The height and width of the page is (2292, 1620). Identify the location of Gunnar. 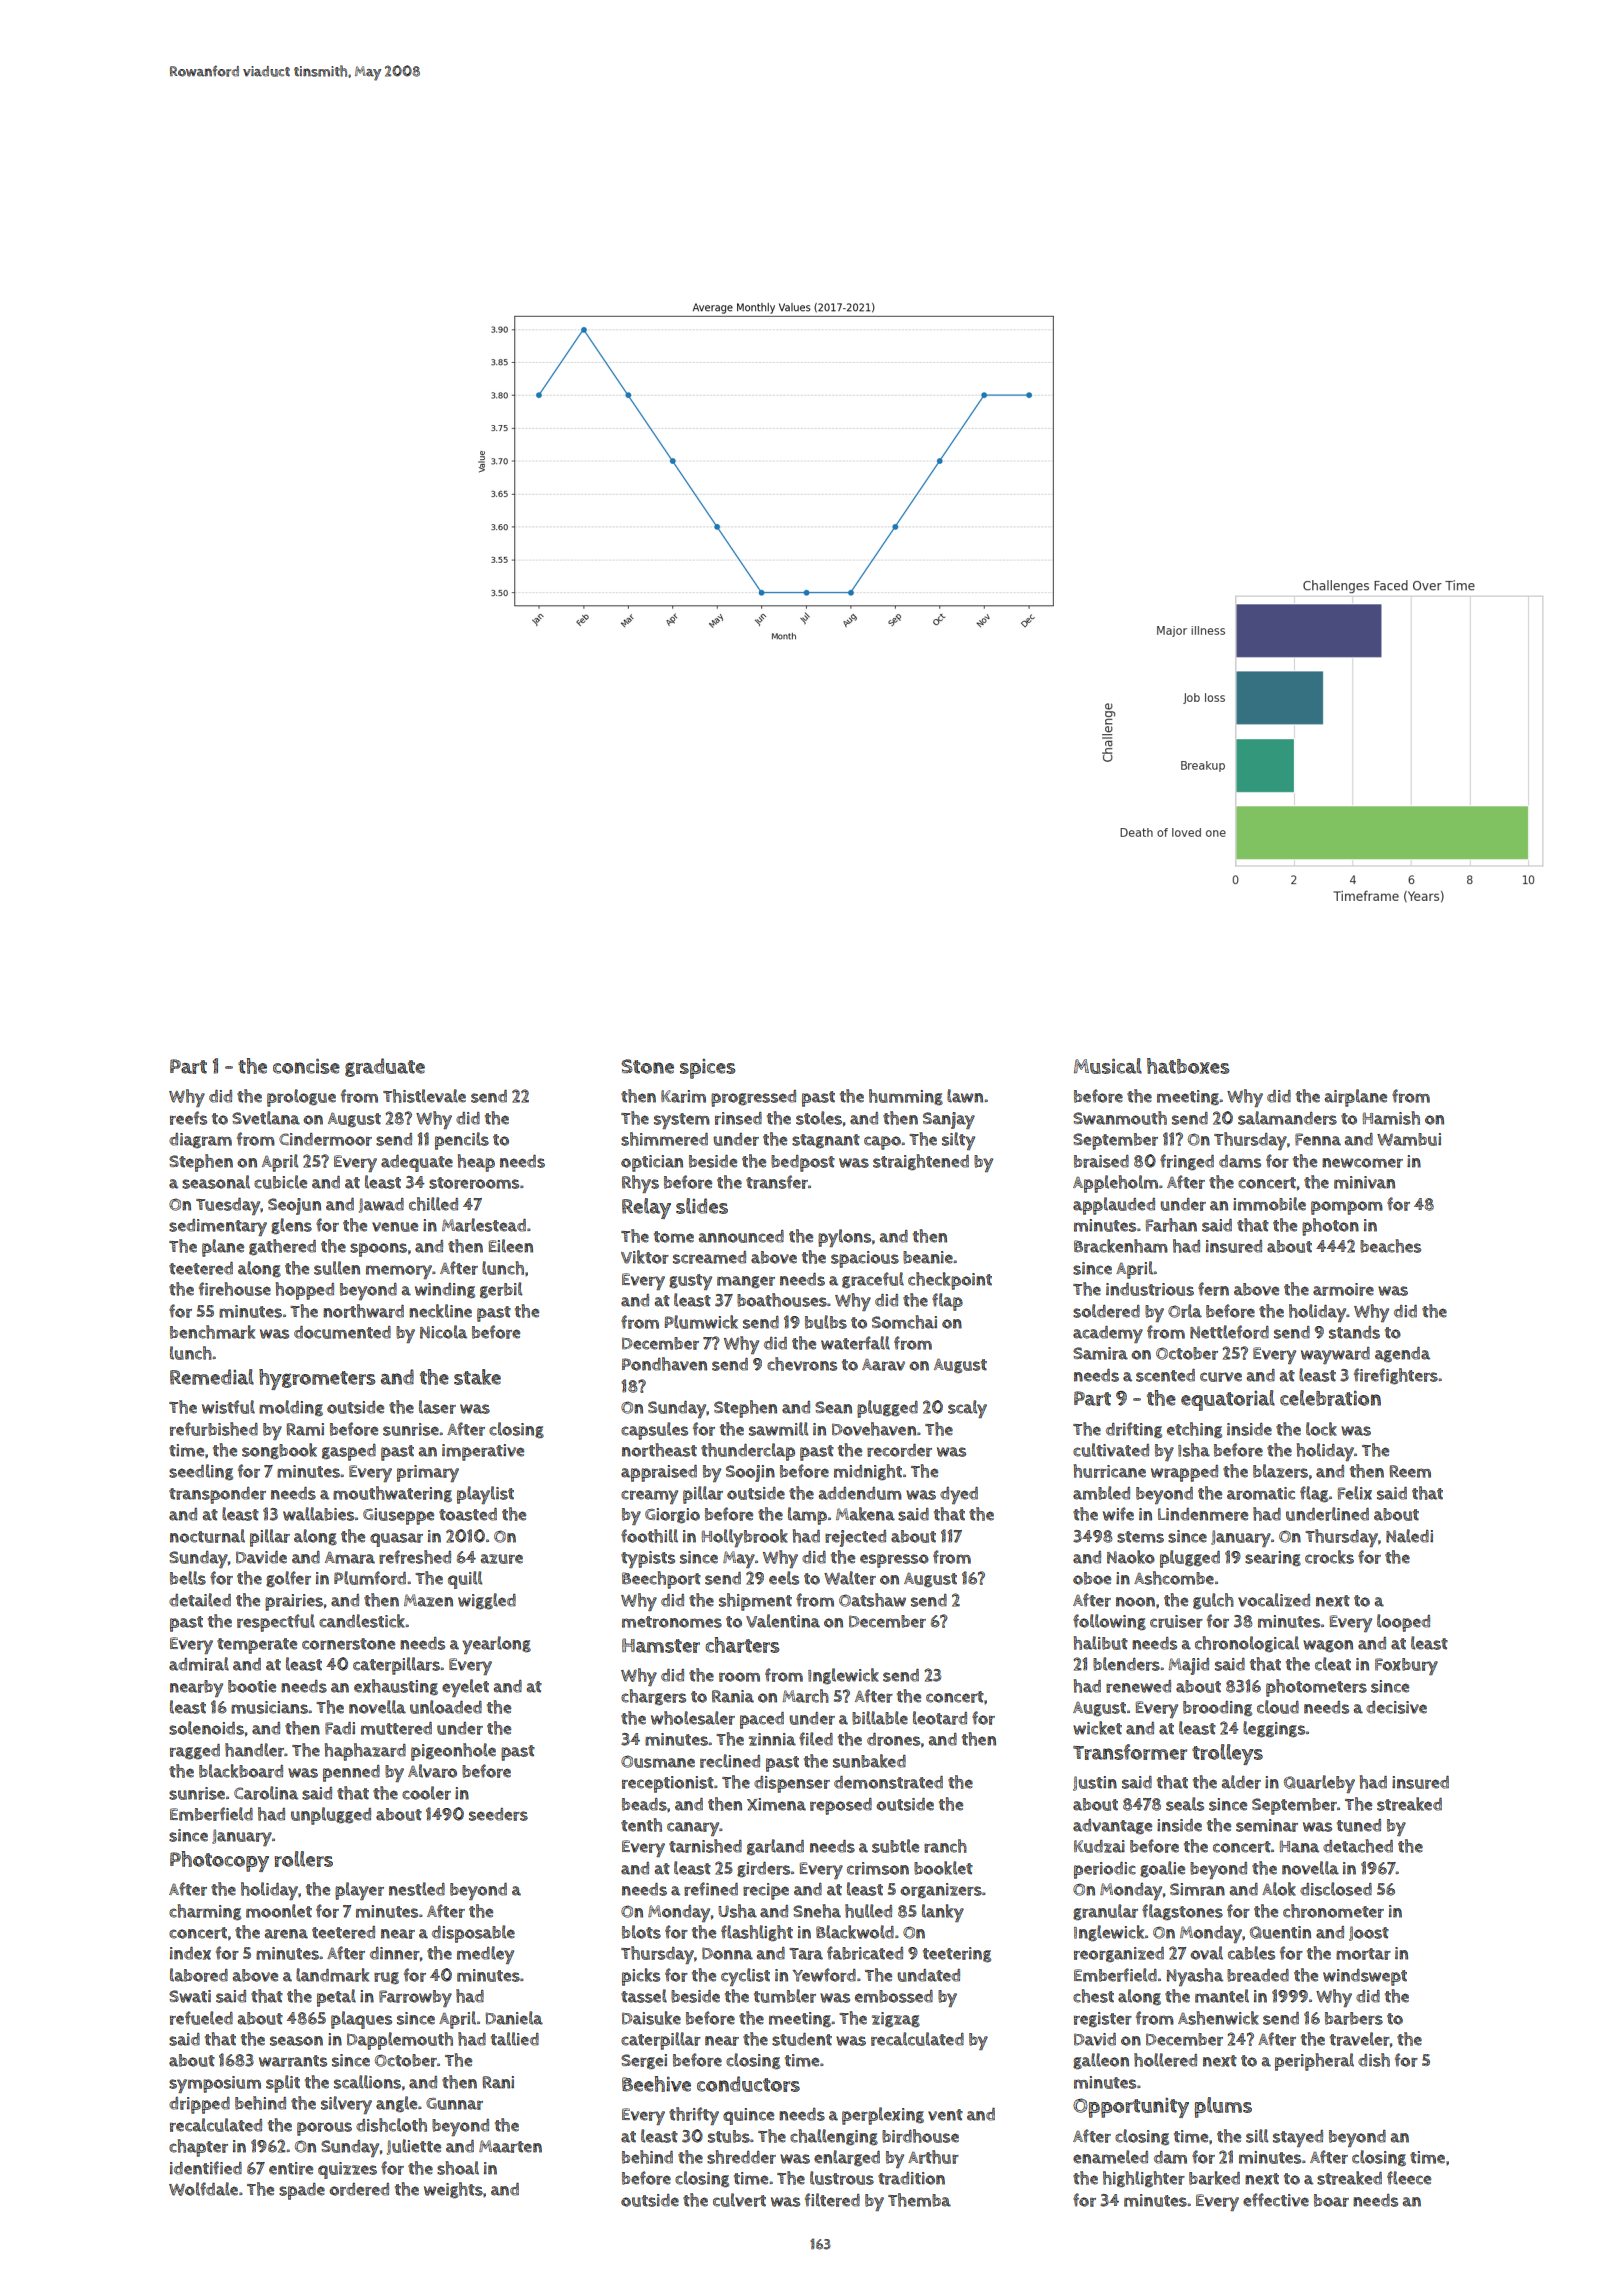
(454, 2104).
